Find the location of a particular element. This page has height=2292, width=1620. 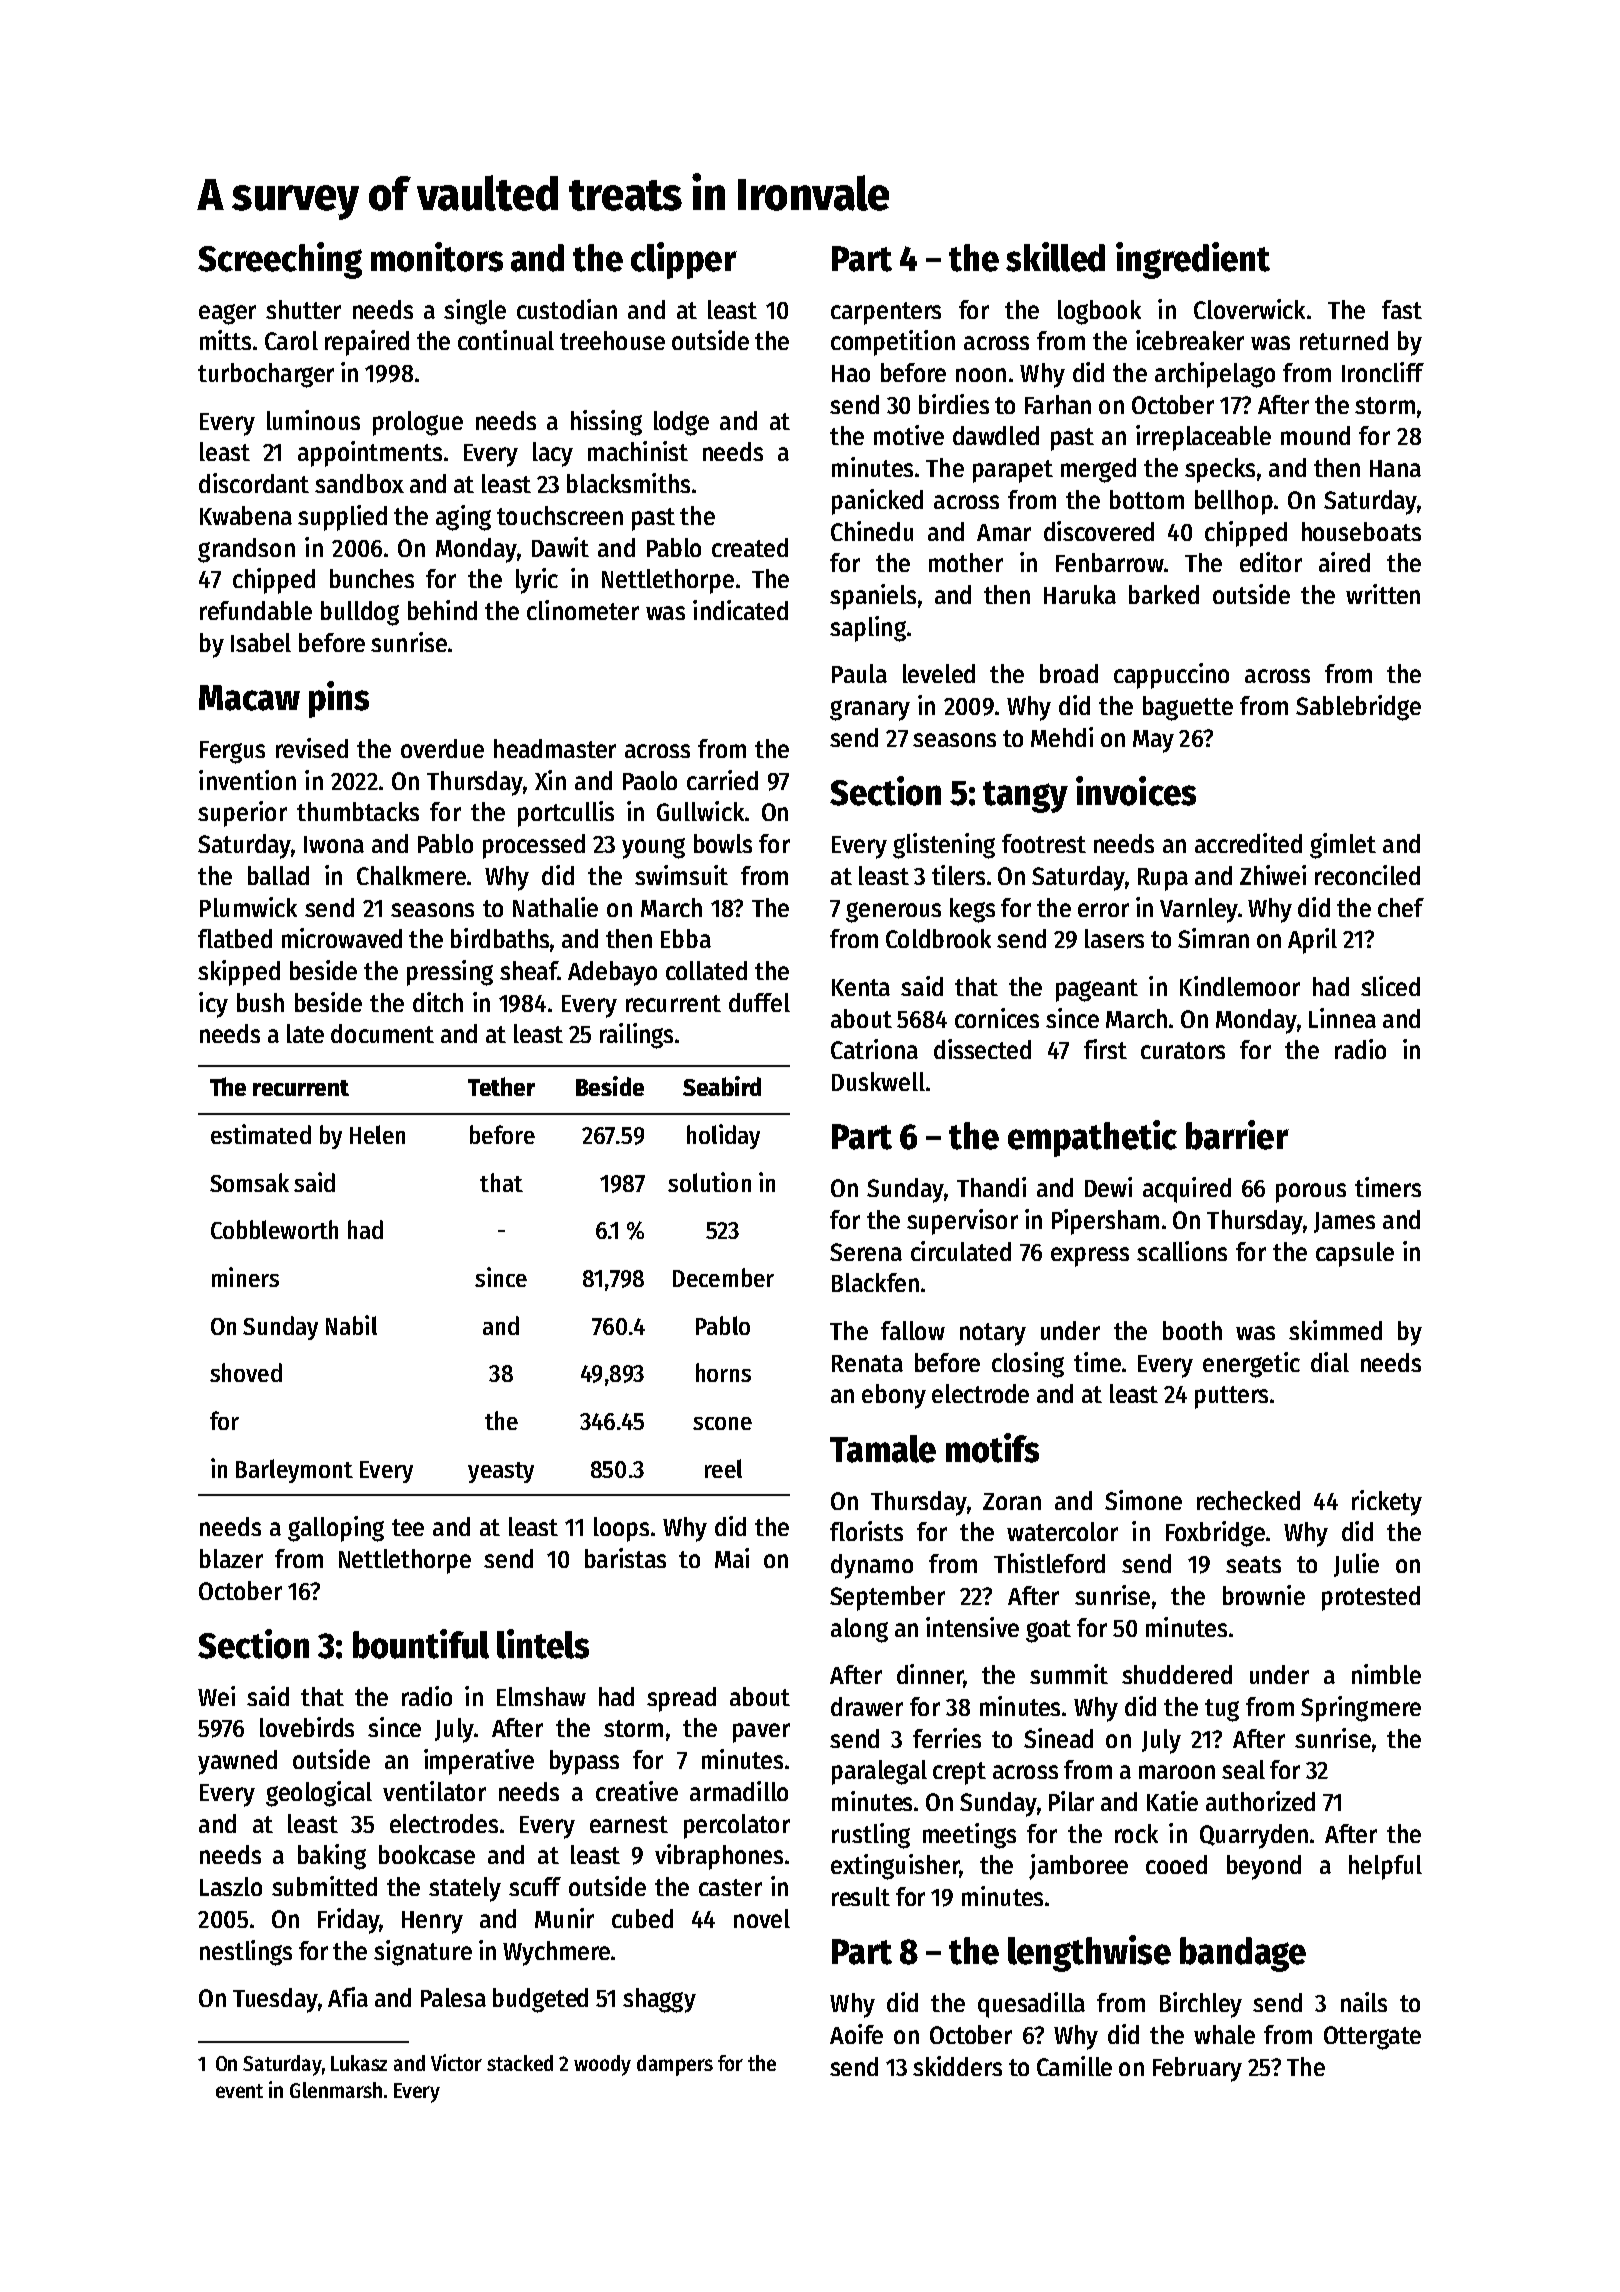

Tamale is located at coordinates (883, 1449).
